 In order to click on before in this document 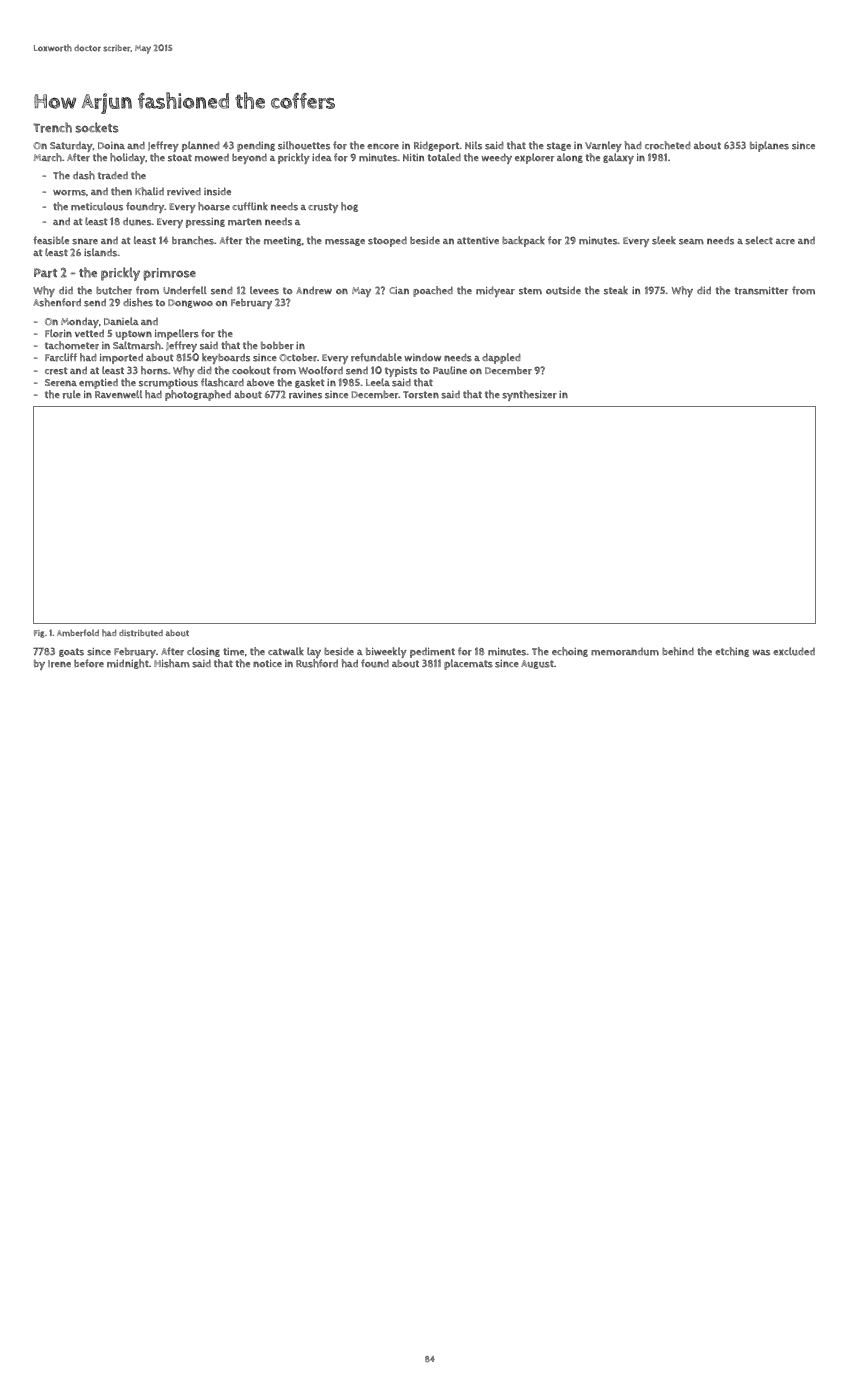, I will do `click(89, 663)`.
